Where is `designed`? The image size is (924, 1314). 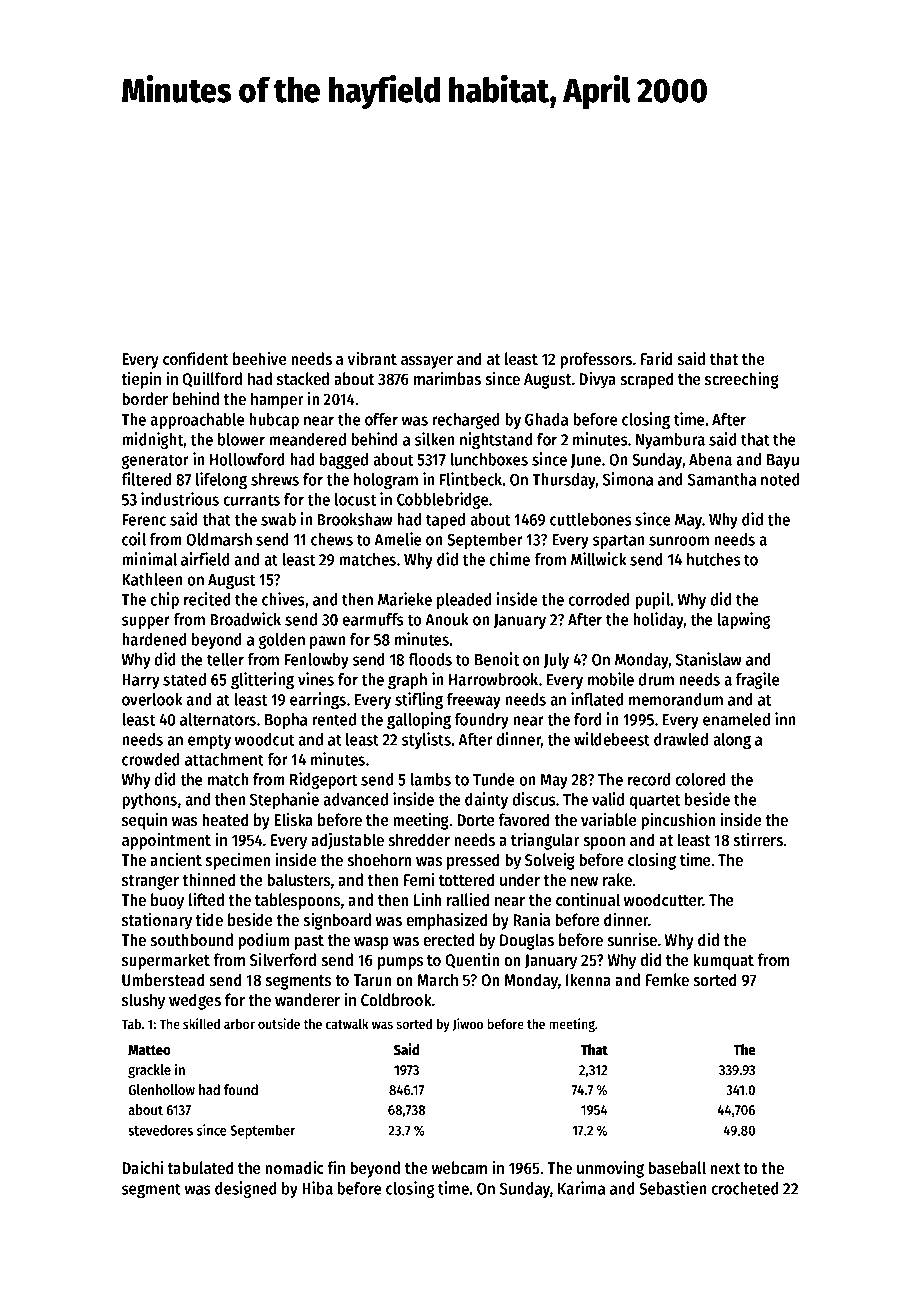
designed is located at coordinates (246, 1189).
